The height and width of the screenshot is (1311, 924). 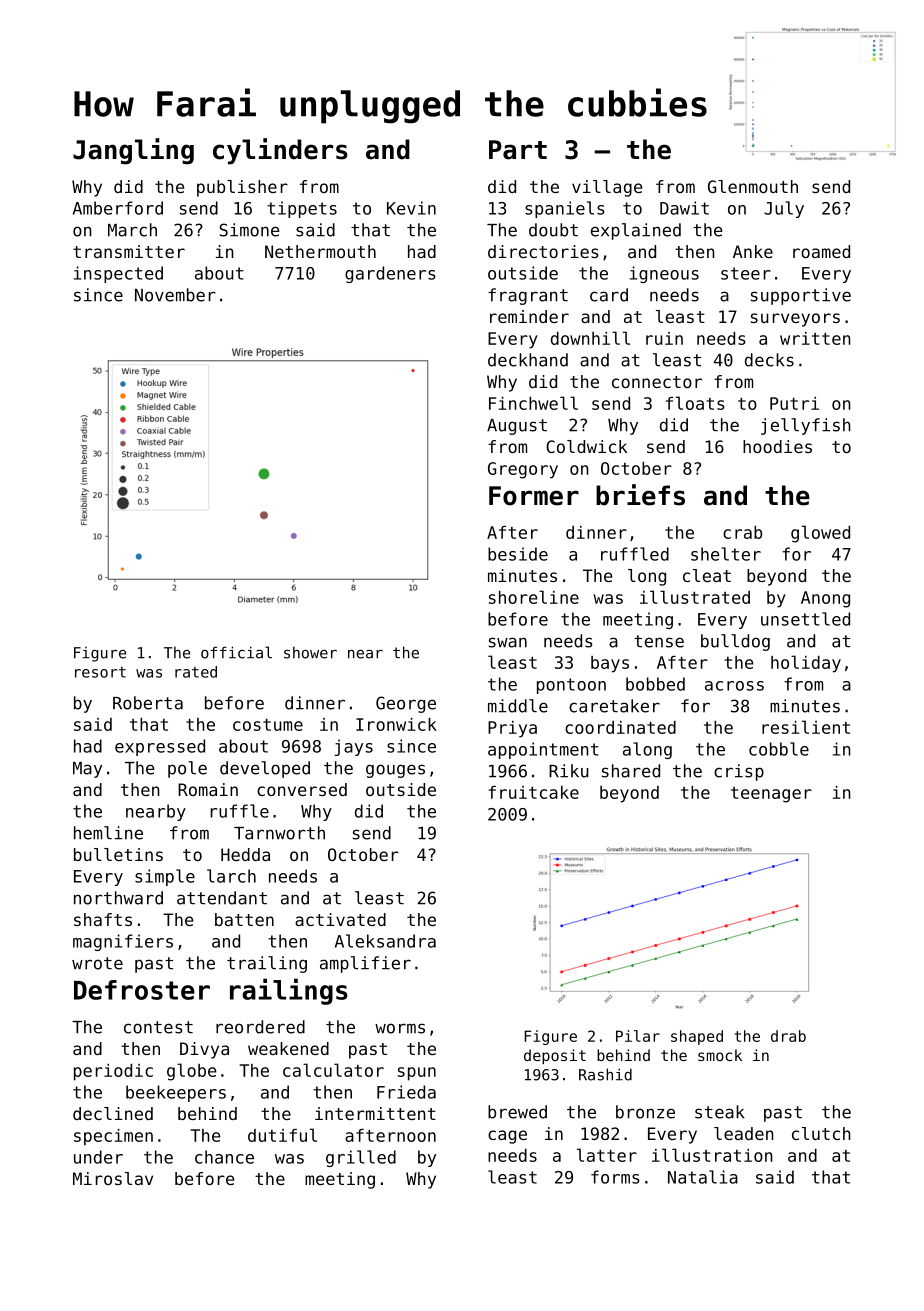 What do you see at coordinates (534, 792) in the screenshot?
I see `fruitcake` at bounding box center [534, 792].
